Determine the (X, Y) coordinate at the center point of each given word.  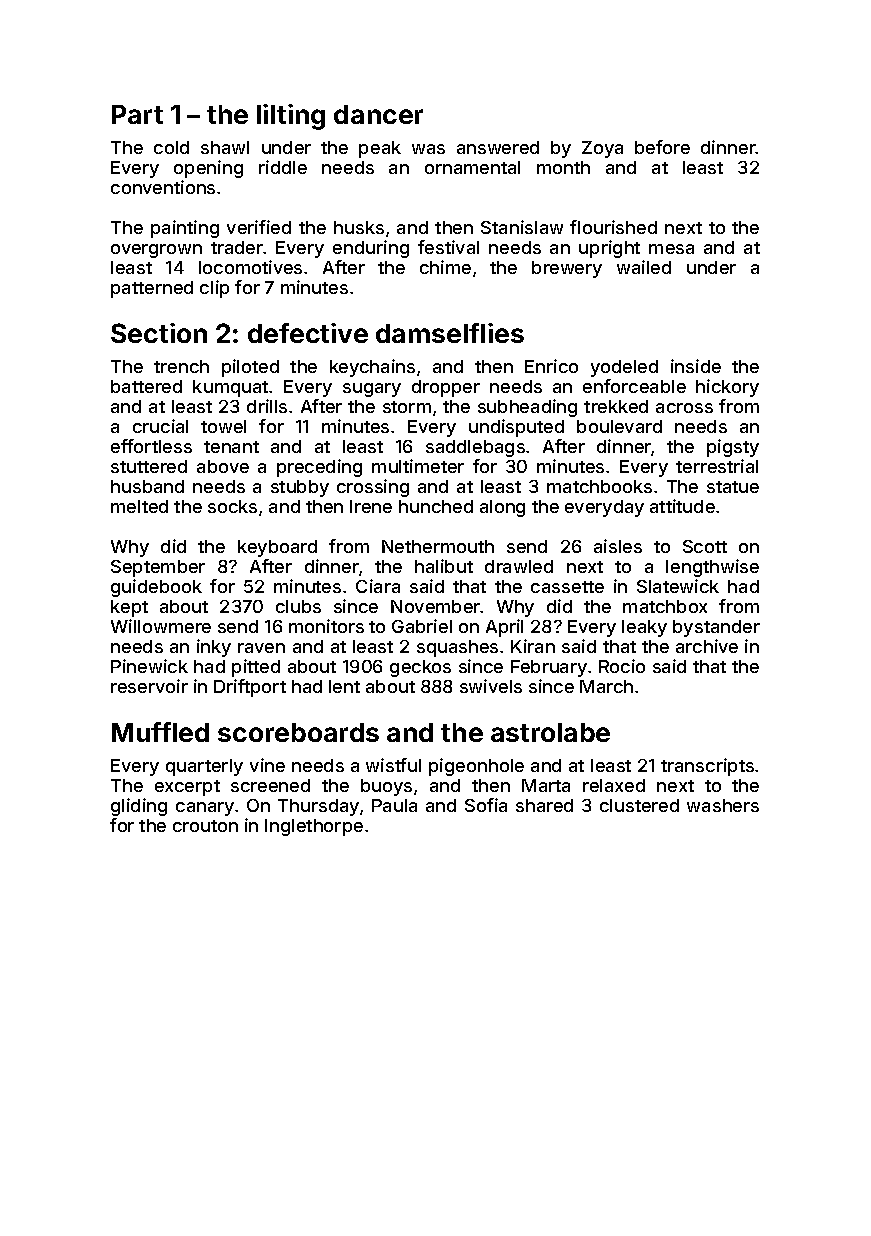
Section (159, 333)
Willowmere (161, 626)
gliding (139, 807)
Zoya (602, 149)
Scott (705, 546)
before (662, 147)
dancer (378, 114)
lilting (291, 117)
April (504, 628)
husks (359, 227)
